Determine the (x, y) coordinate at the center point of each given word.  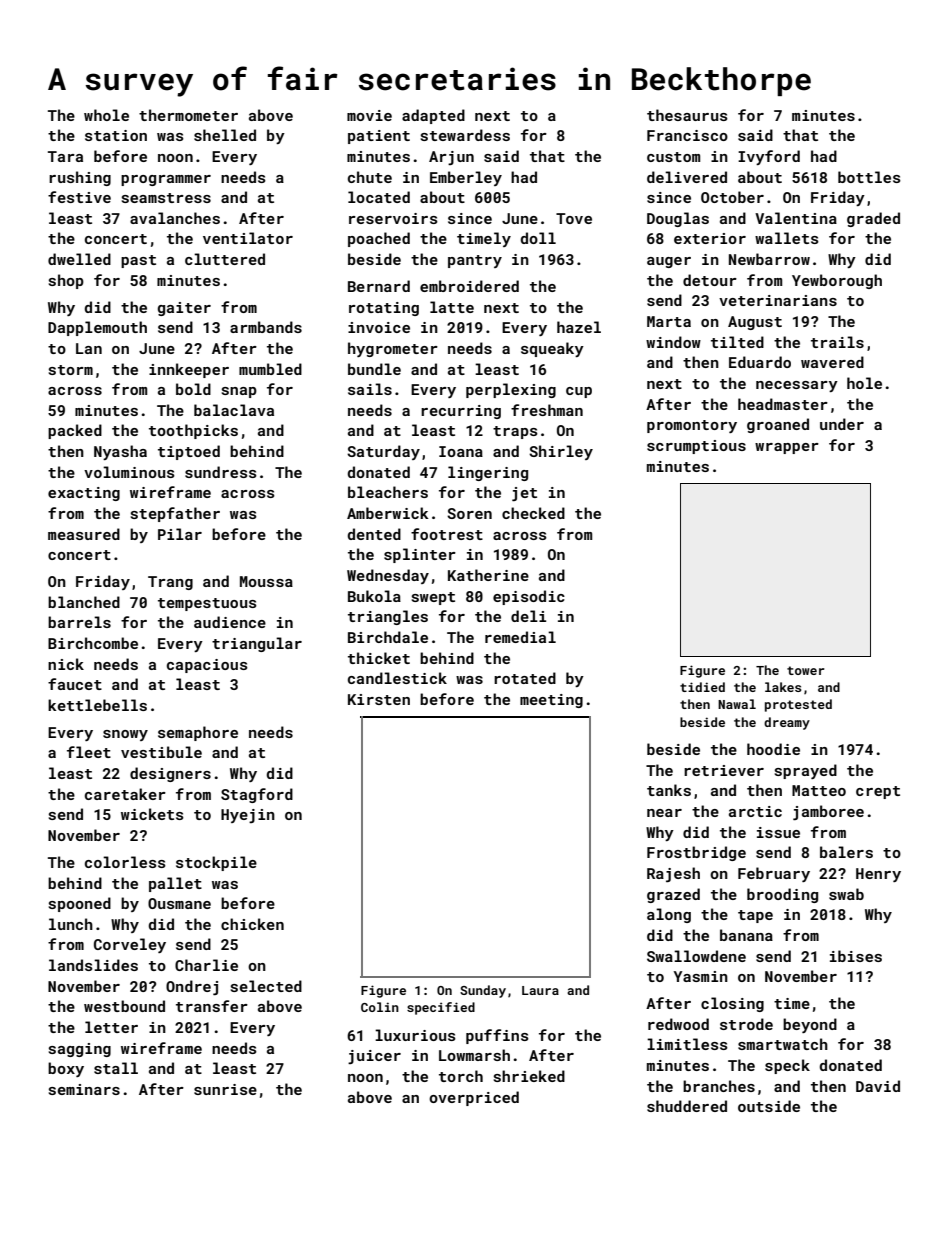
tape (755, 916)
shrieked (529, 1076)
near (664, 813)
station (116, 135)
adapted (433, 116)
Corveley (130, 945)
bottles (869, 177)
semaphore (198, 733)
